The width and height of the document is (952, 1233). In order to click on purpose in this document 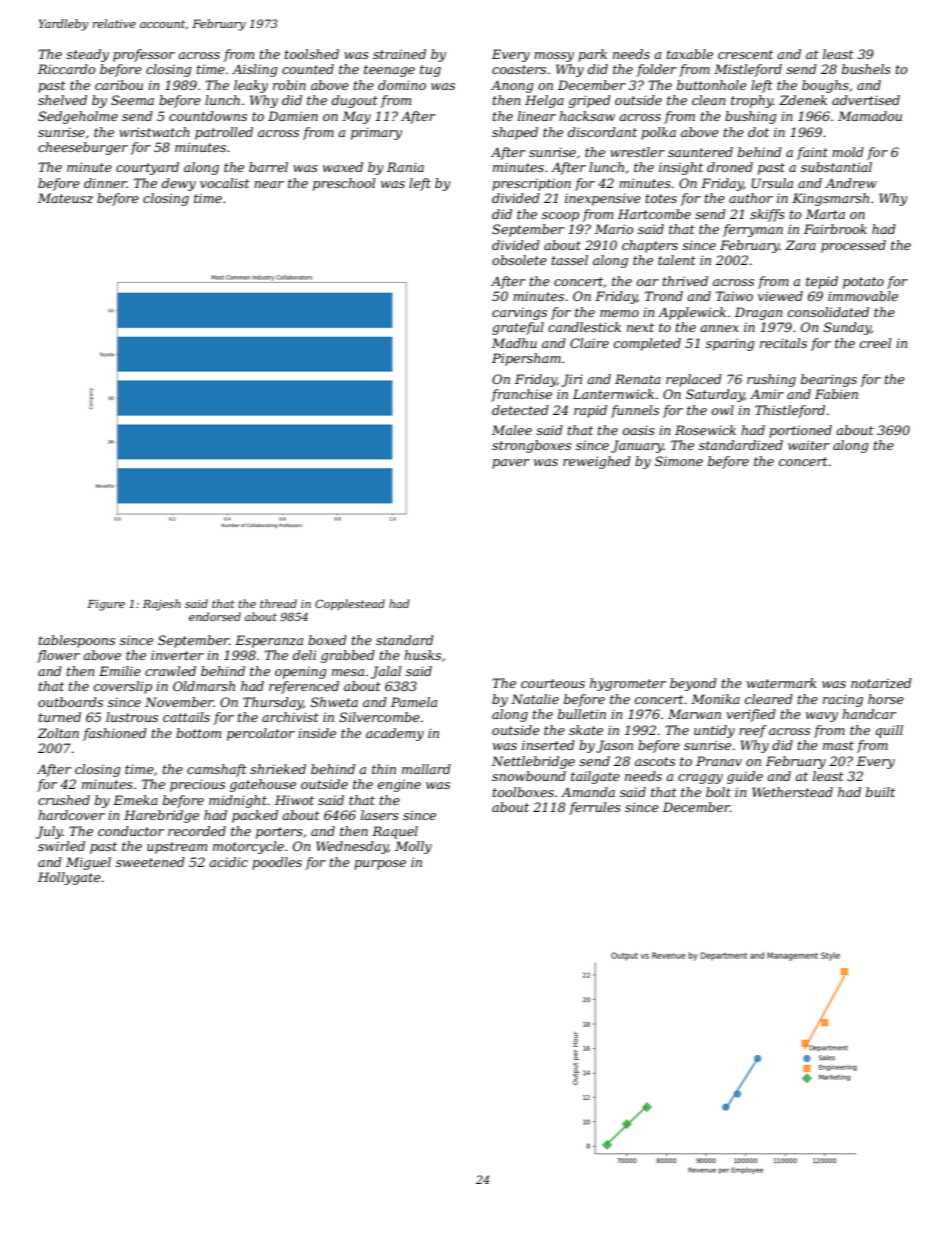, I will do `click(380, 865)`.
